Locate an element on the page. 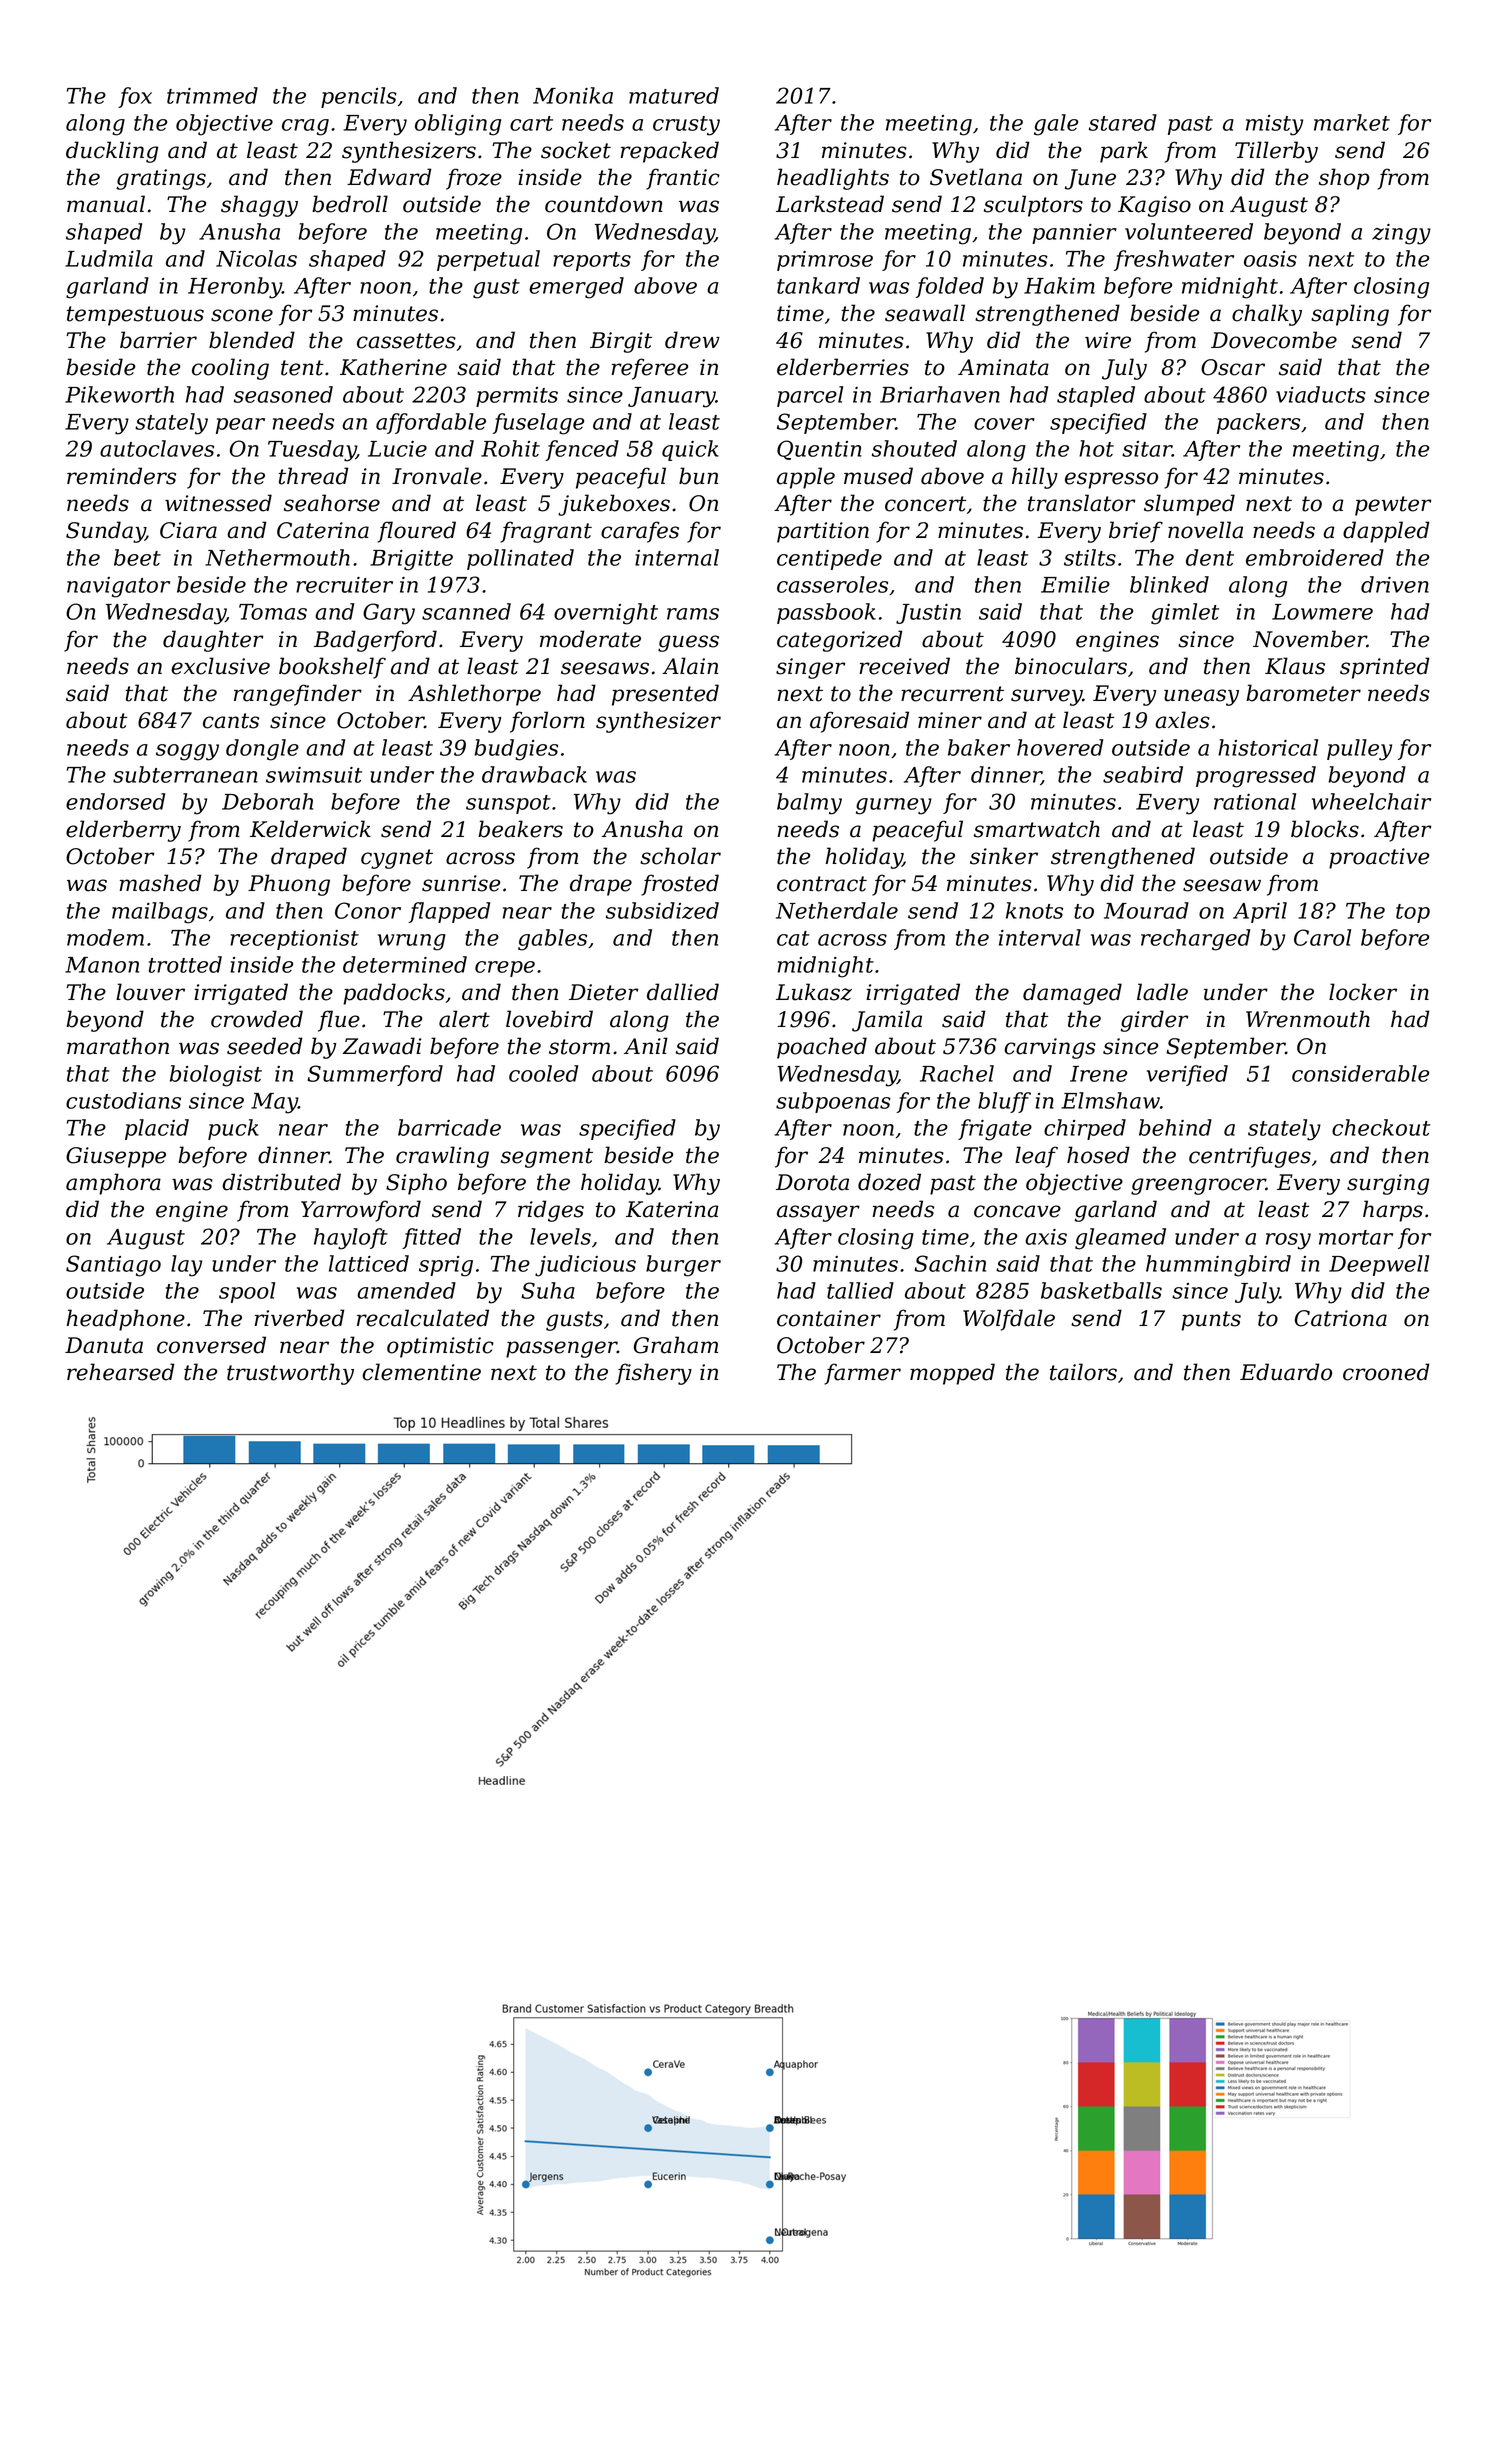  shop is located at coordinates (1344, 179).
